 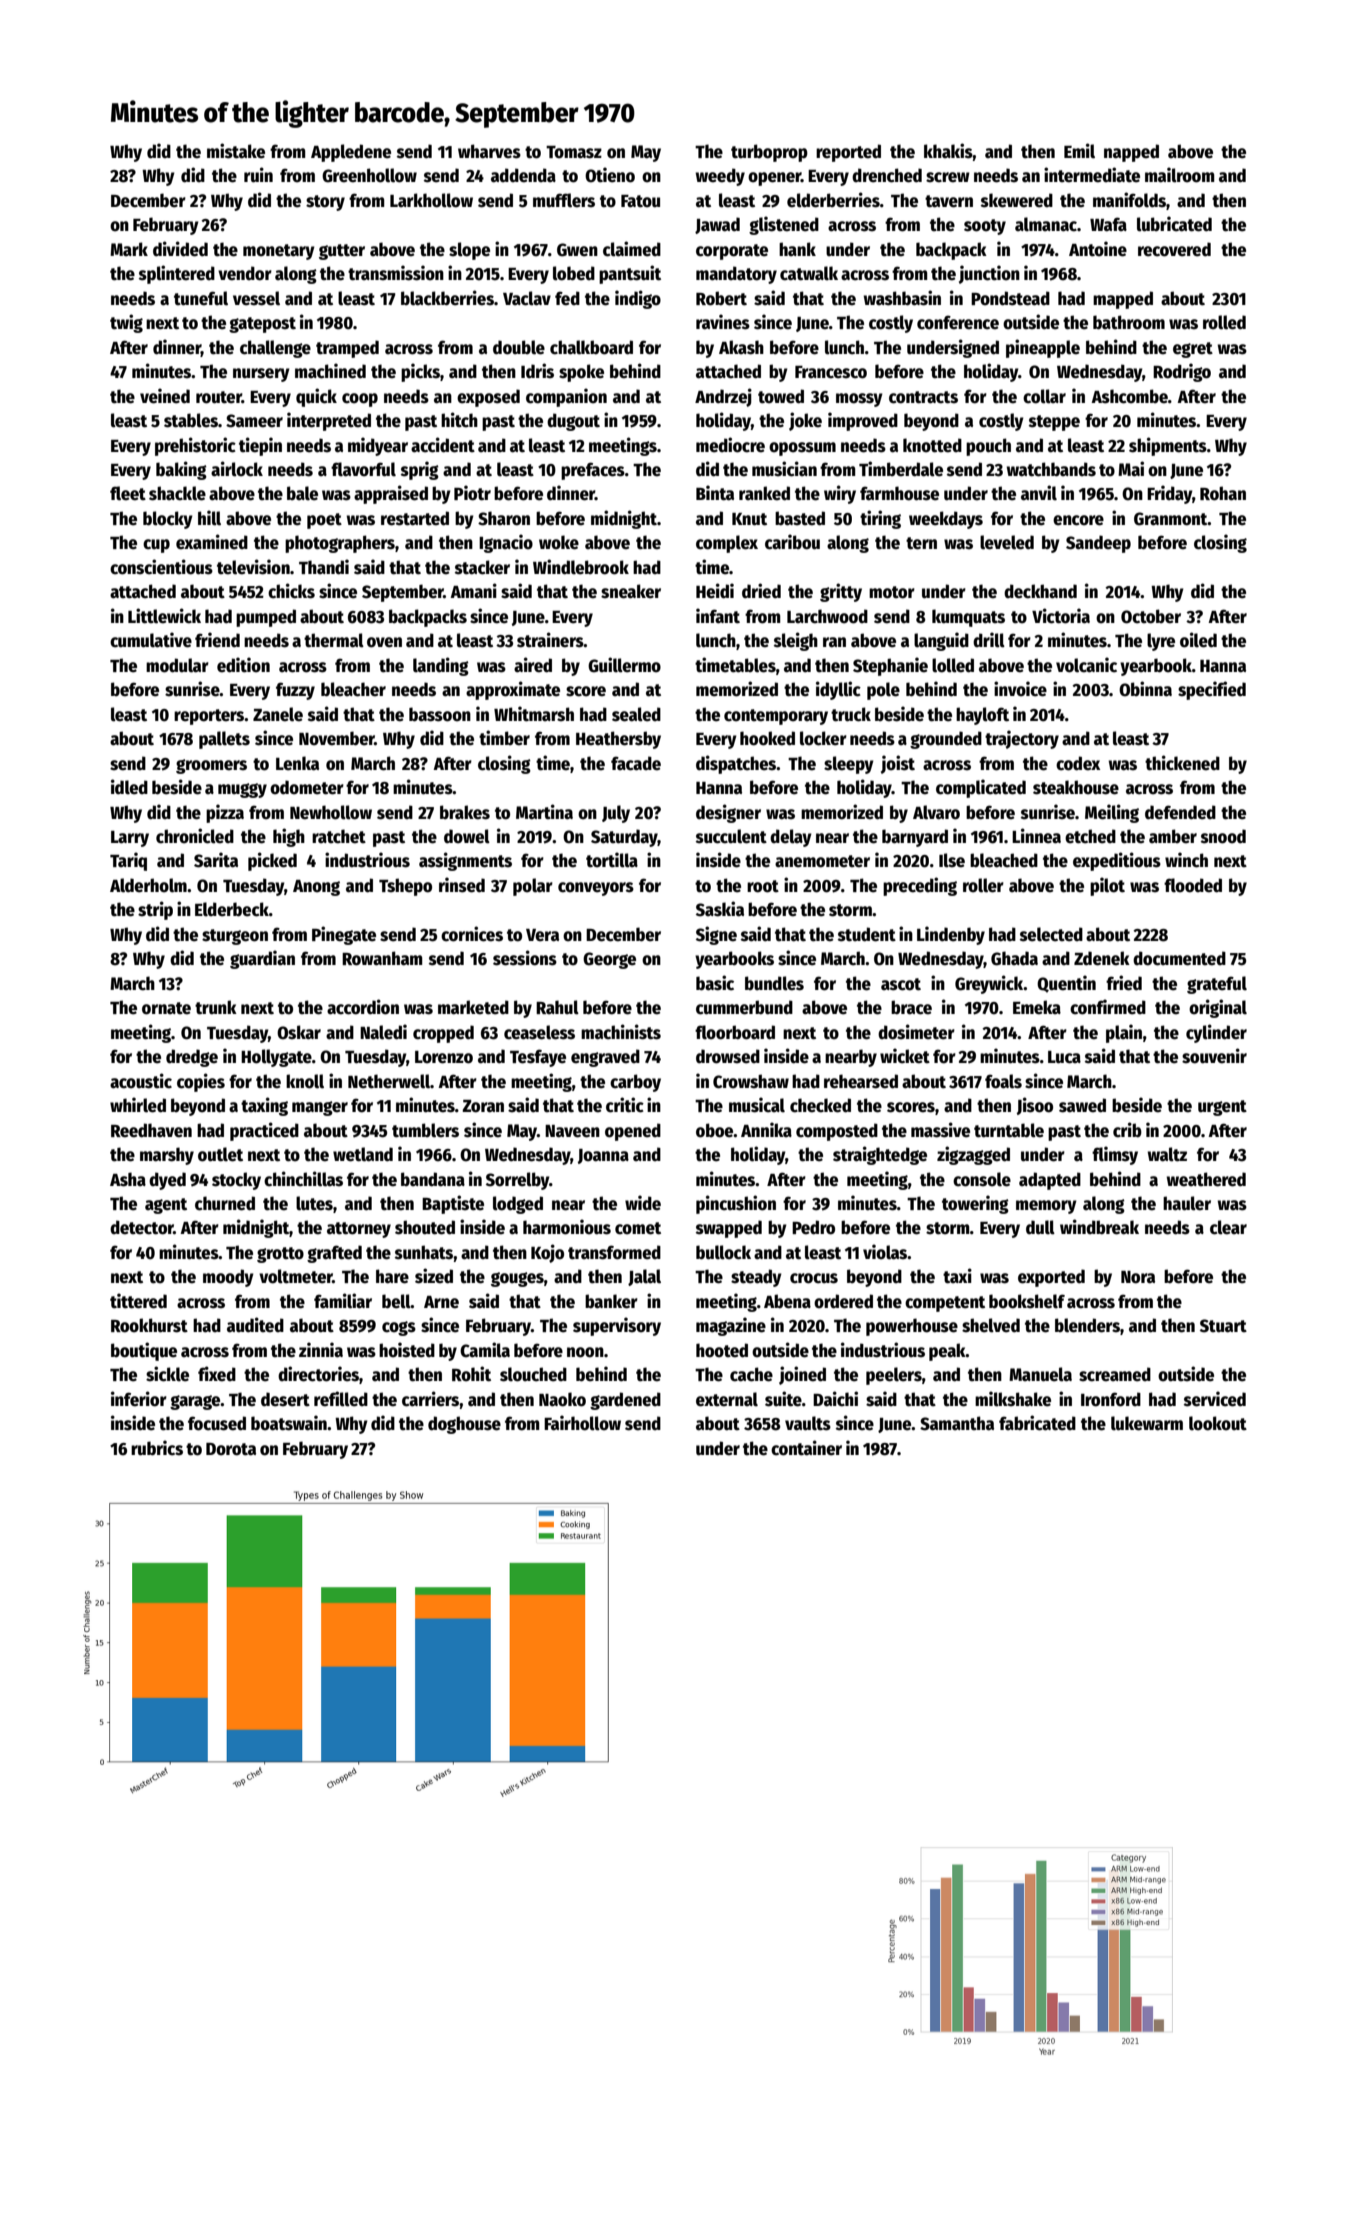 What do you see at coordinates (342, 252) in the image?
I see `gutter` at bounding box center [342, 252].
